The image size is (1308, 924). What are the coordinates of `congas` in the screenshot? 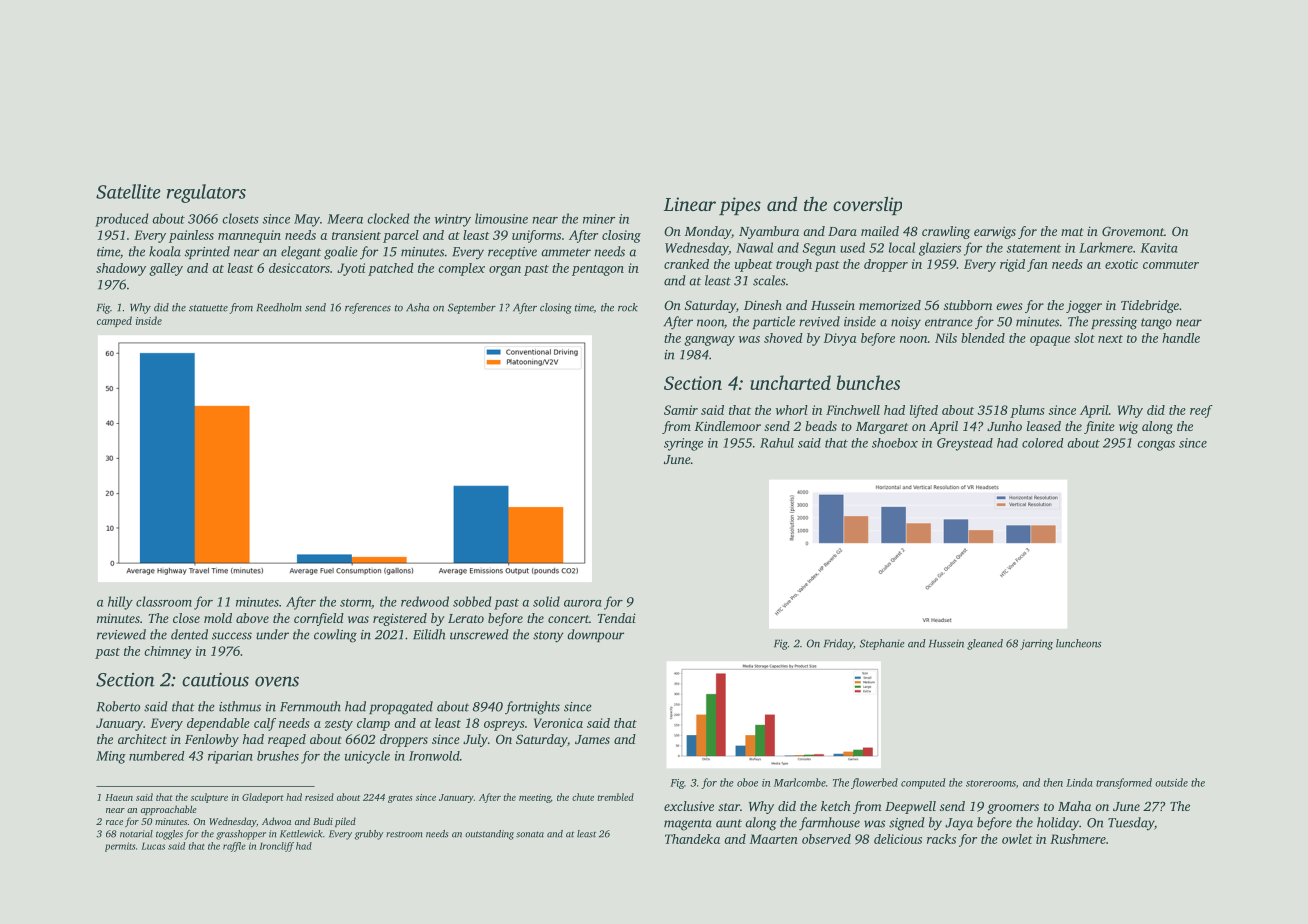 It's located at (1156, 446).
